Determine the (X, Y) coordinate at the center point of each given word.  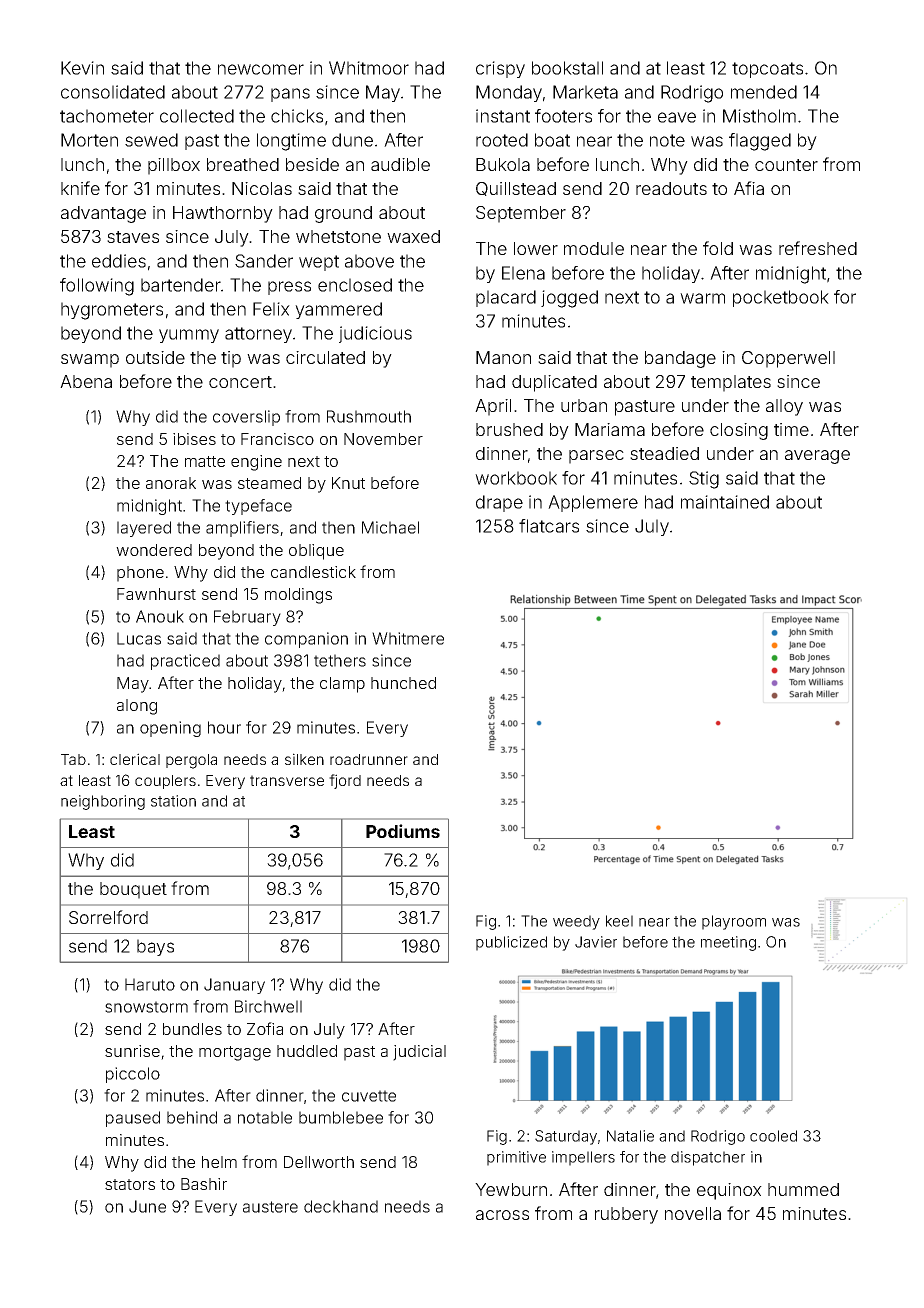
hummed (803, 1189)
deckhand (341, 1206)
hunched (403, 683)
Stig (704, 480)
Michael (390, 527)
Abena (86, 381)
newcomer (261, 69)
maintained (725, 502)
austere (270, 1207)
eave (677, 117)
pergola (191, 761)
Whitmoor (369, 68)
